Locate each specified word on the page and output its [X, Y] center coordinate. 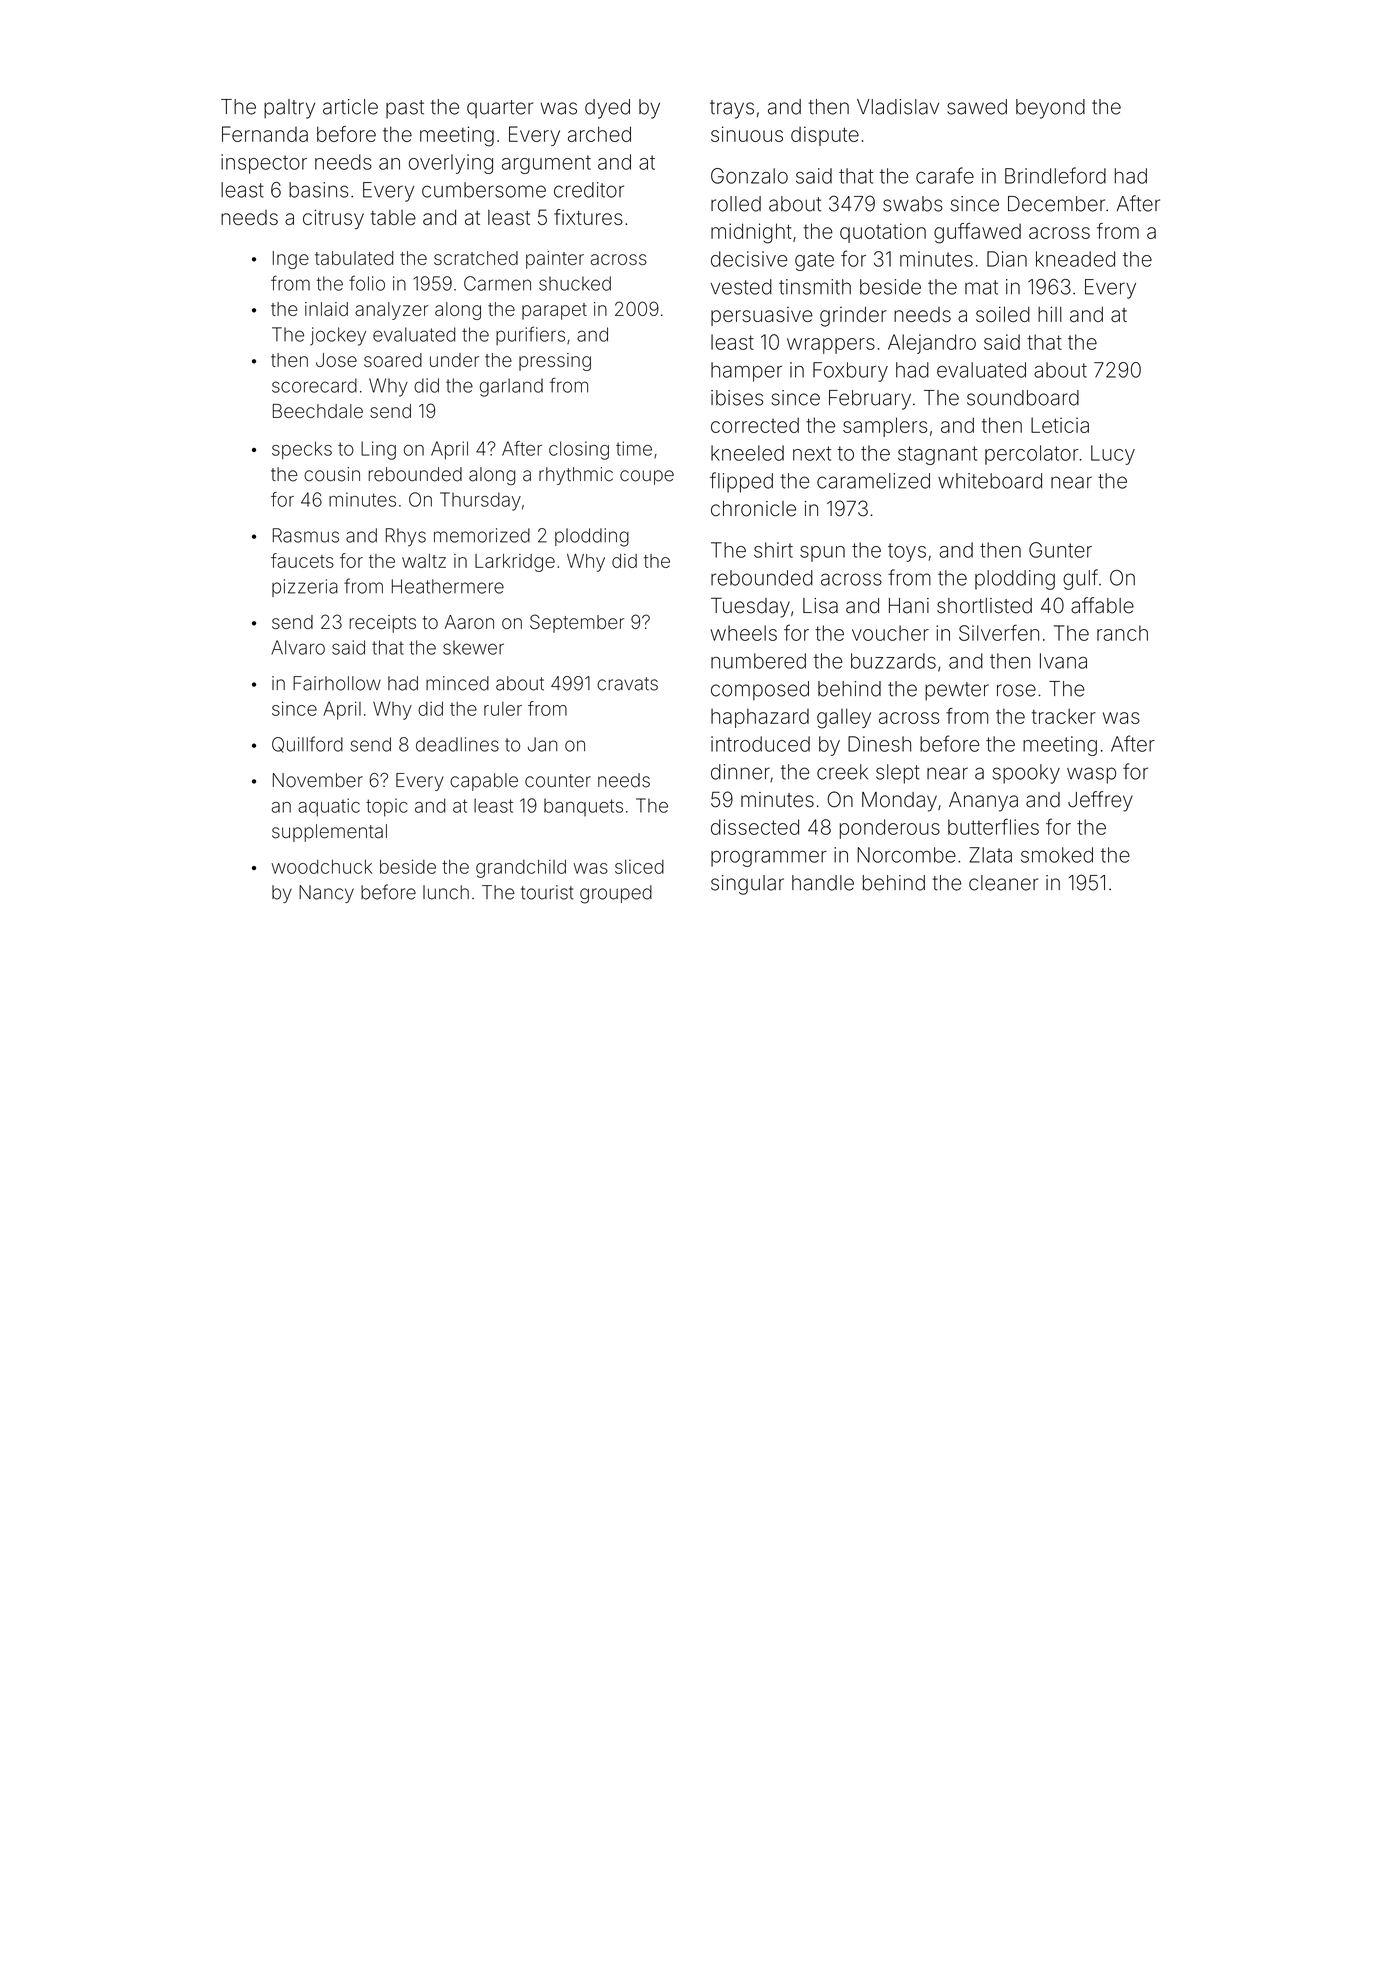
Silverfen [999, 632]
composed [760, 690]
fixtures [588, 217]
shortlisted [984, 606]
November [318, 780]
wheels [743, 633]
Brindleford [1055, 175]
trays [732, 109]
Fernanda [265, 134]
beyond [1050, 109]
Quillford [307, 744]
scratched [476, 258]
